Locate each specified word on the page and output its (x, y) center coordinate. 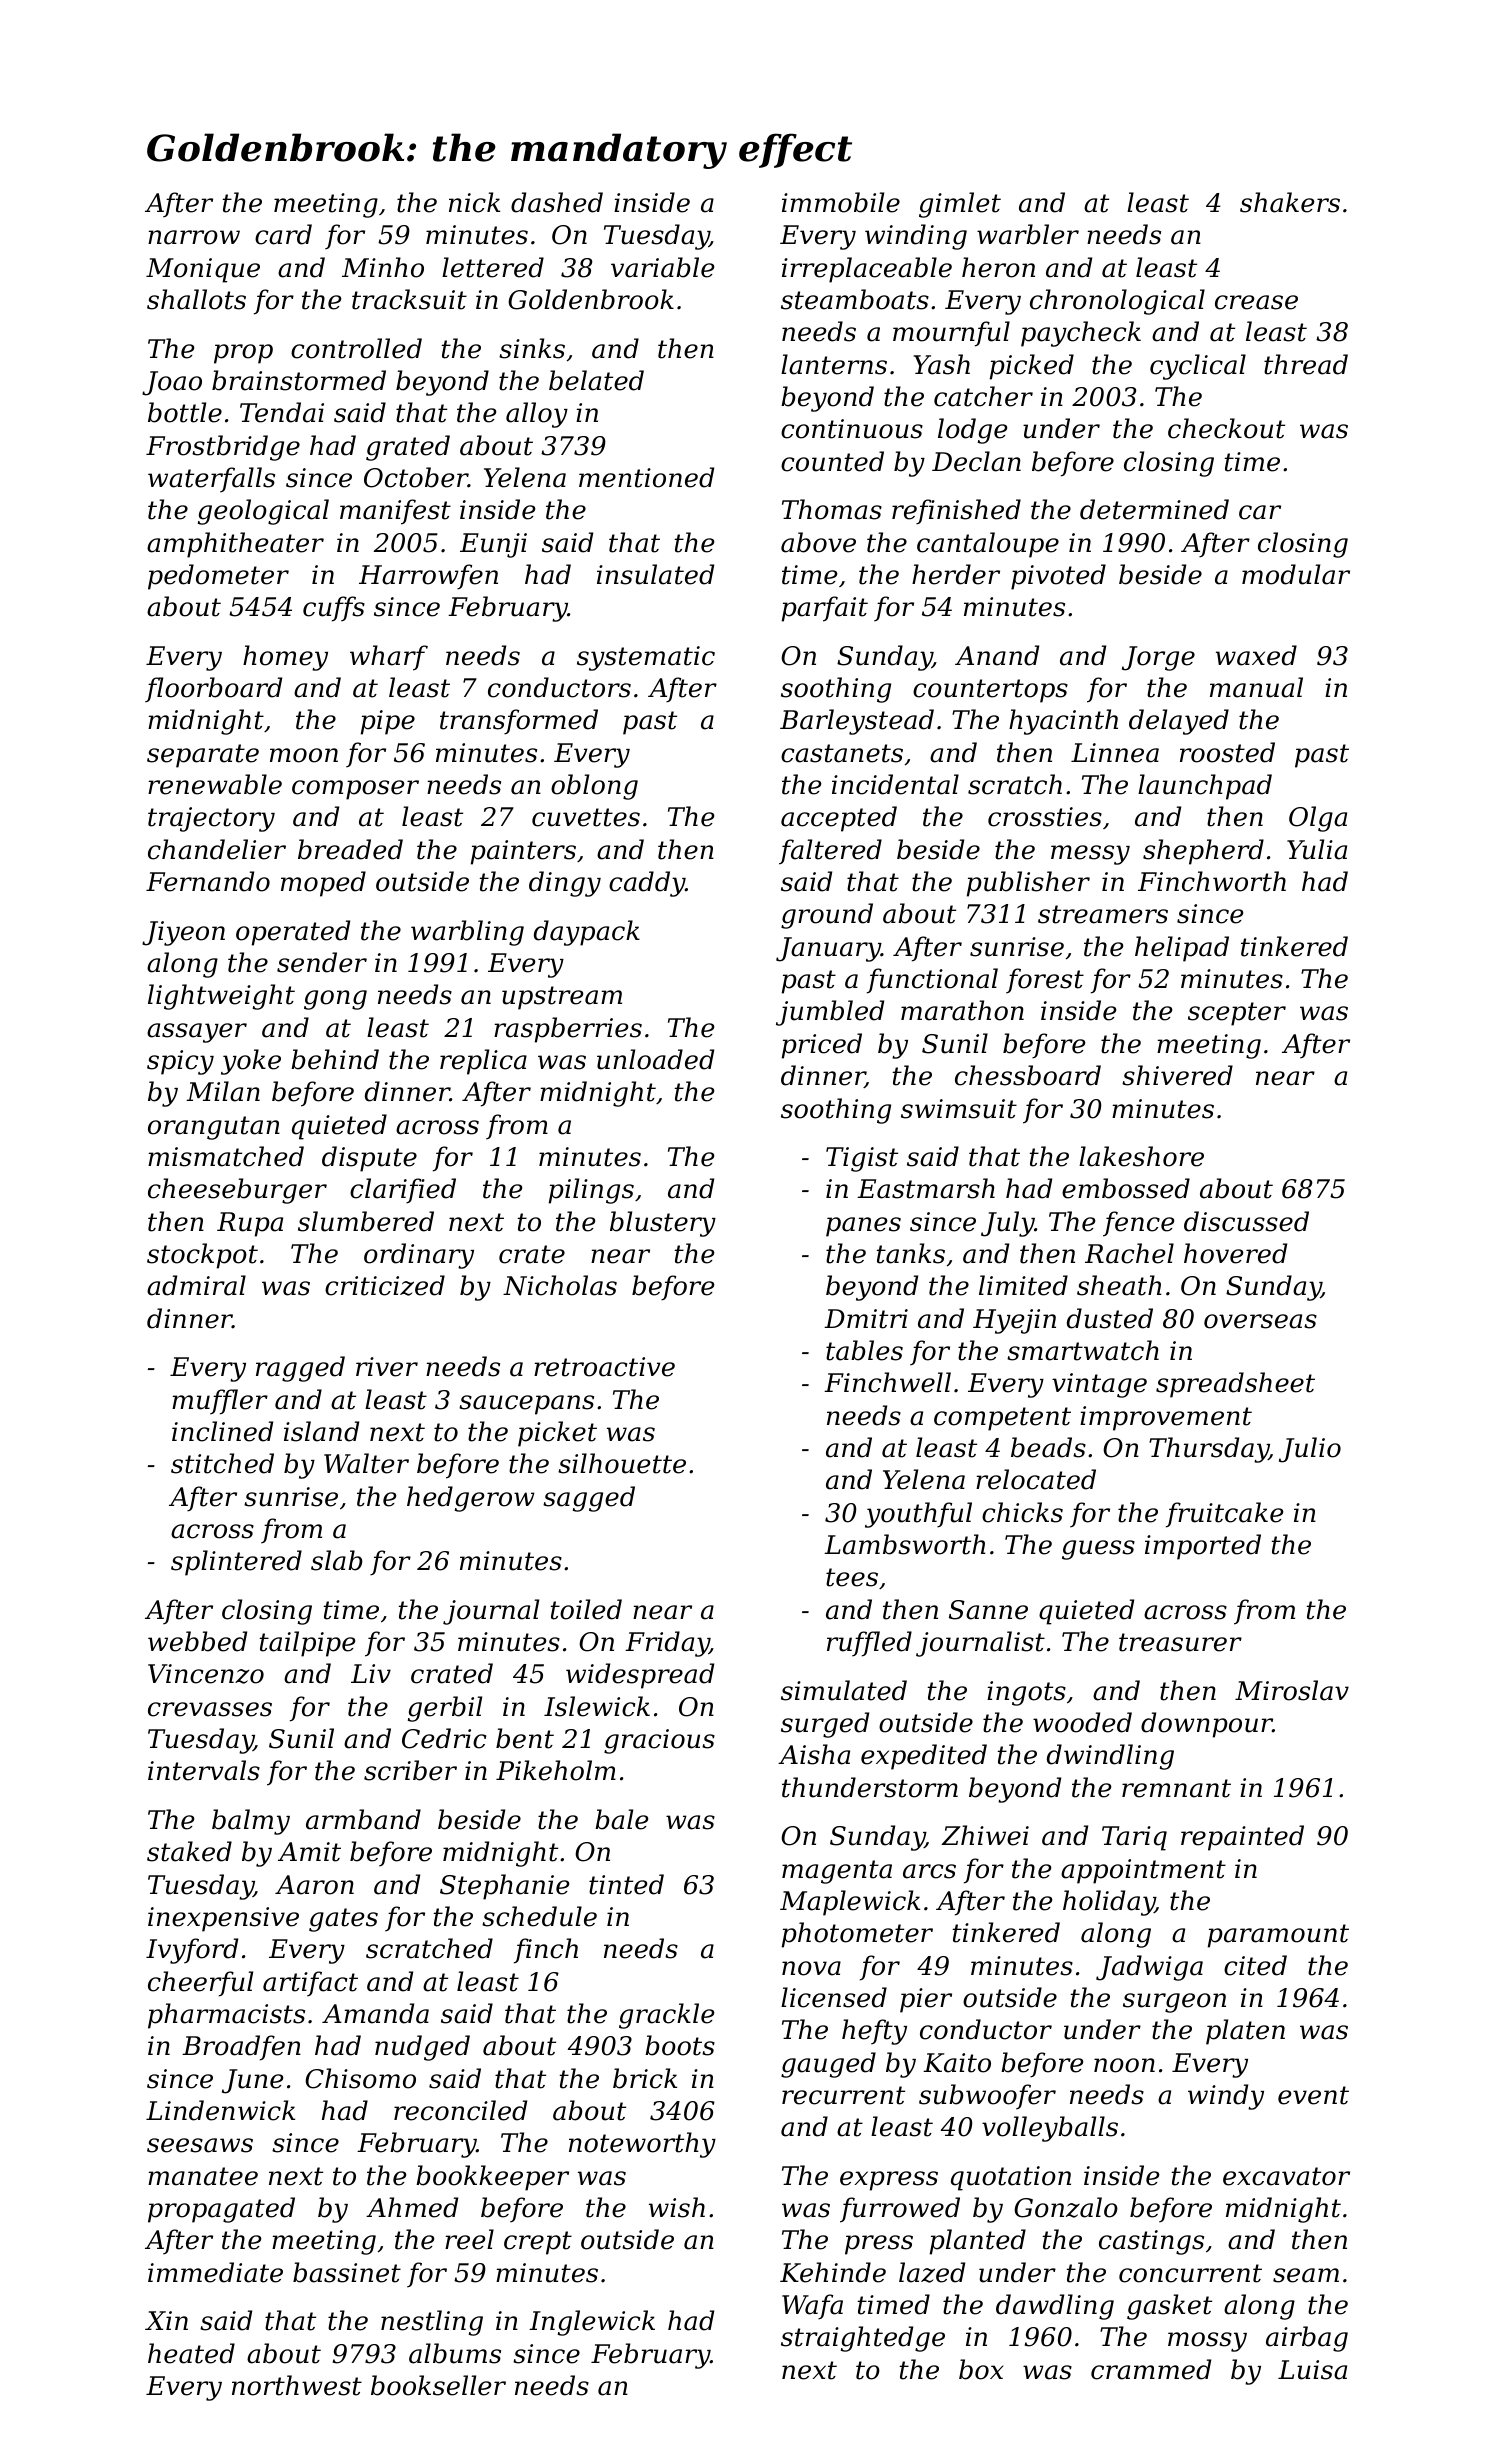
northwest (297, 2385)
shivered (1177, 1075)
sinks (532, 348)
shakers (1290, 202)
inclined (222, 1431)
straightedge (863, 2339)
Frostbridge (223, 448)
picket (557, 1434)
